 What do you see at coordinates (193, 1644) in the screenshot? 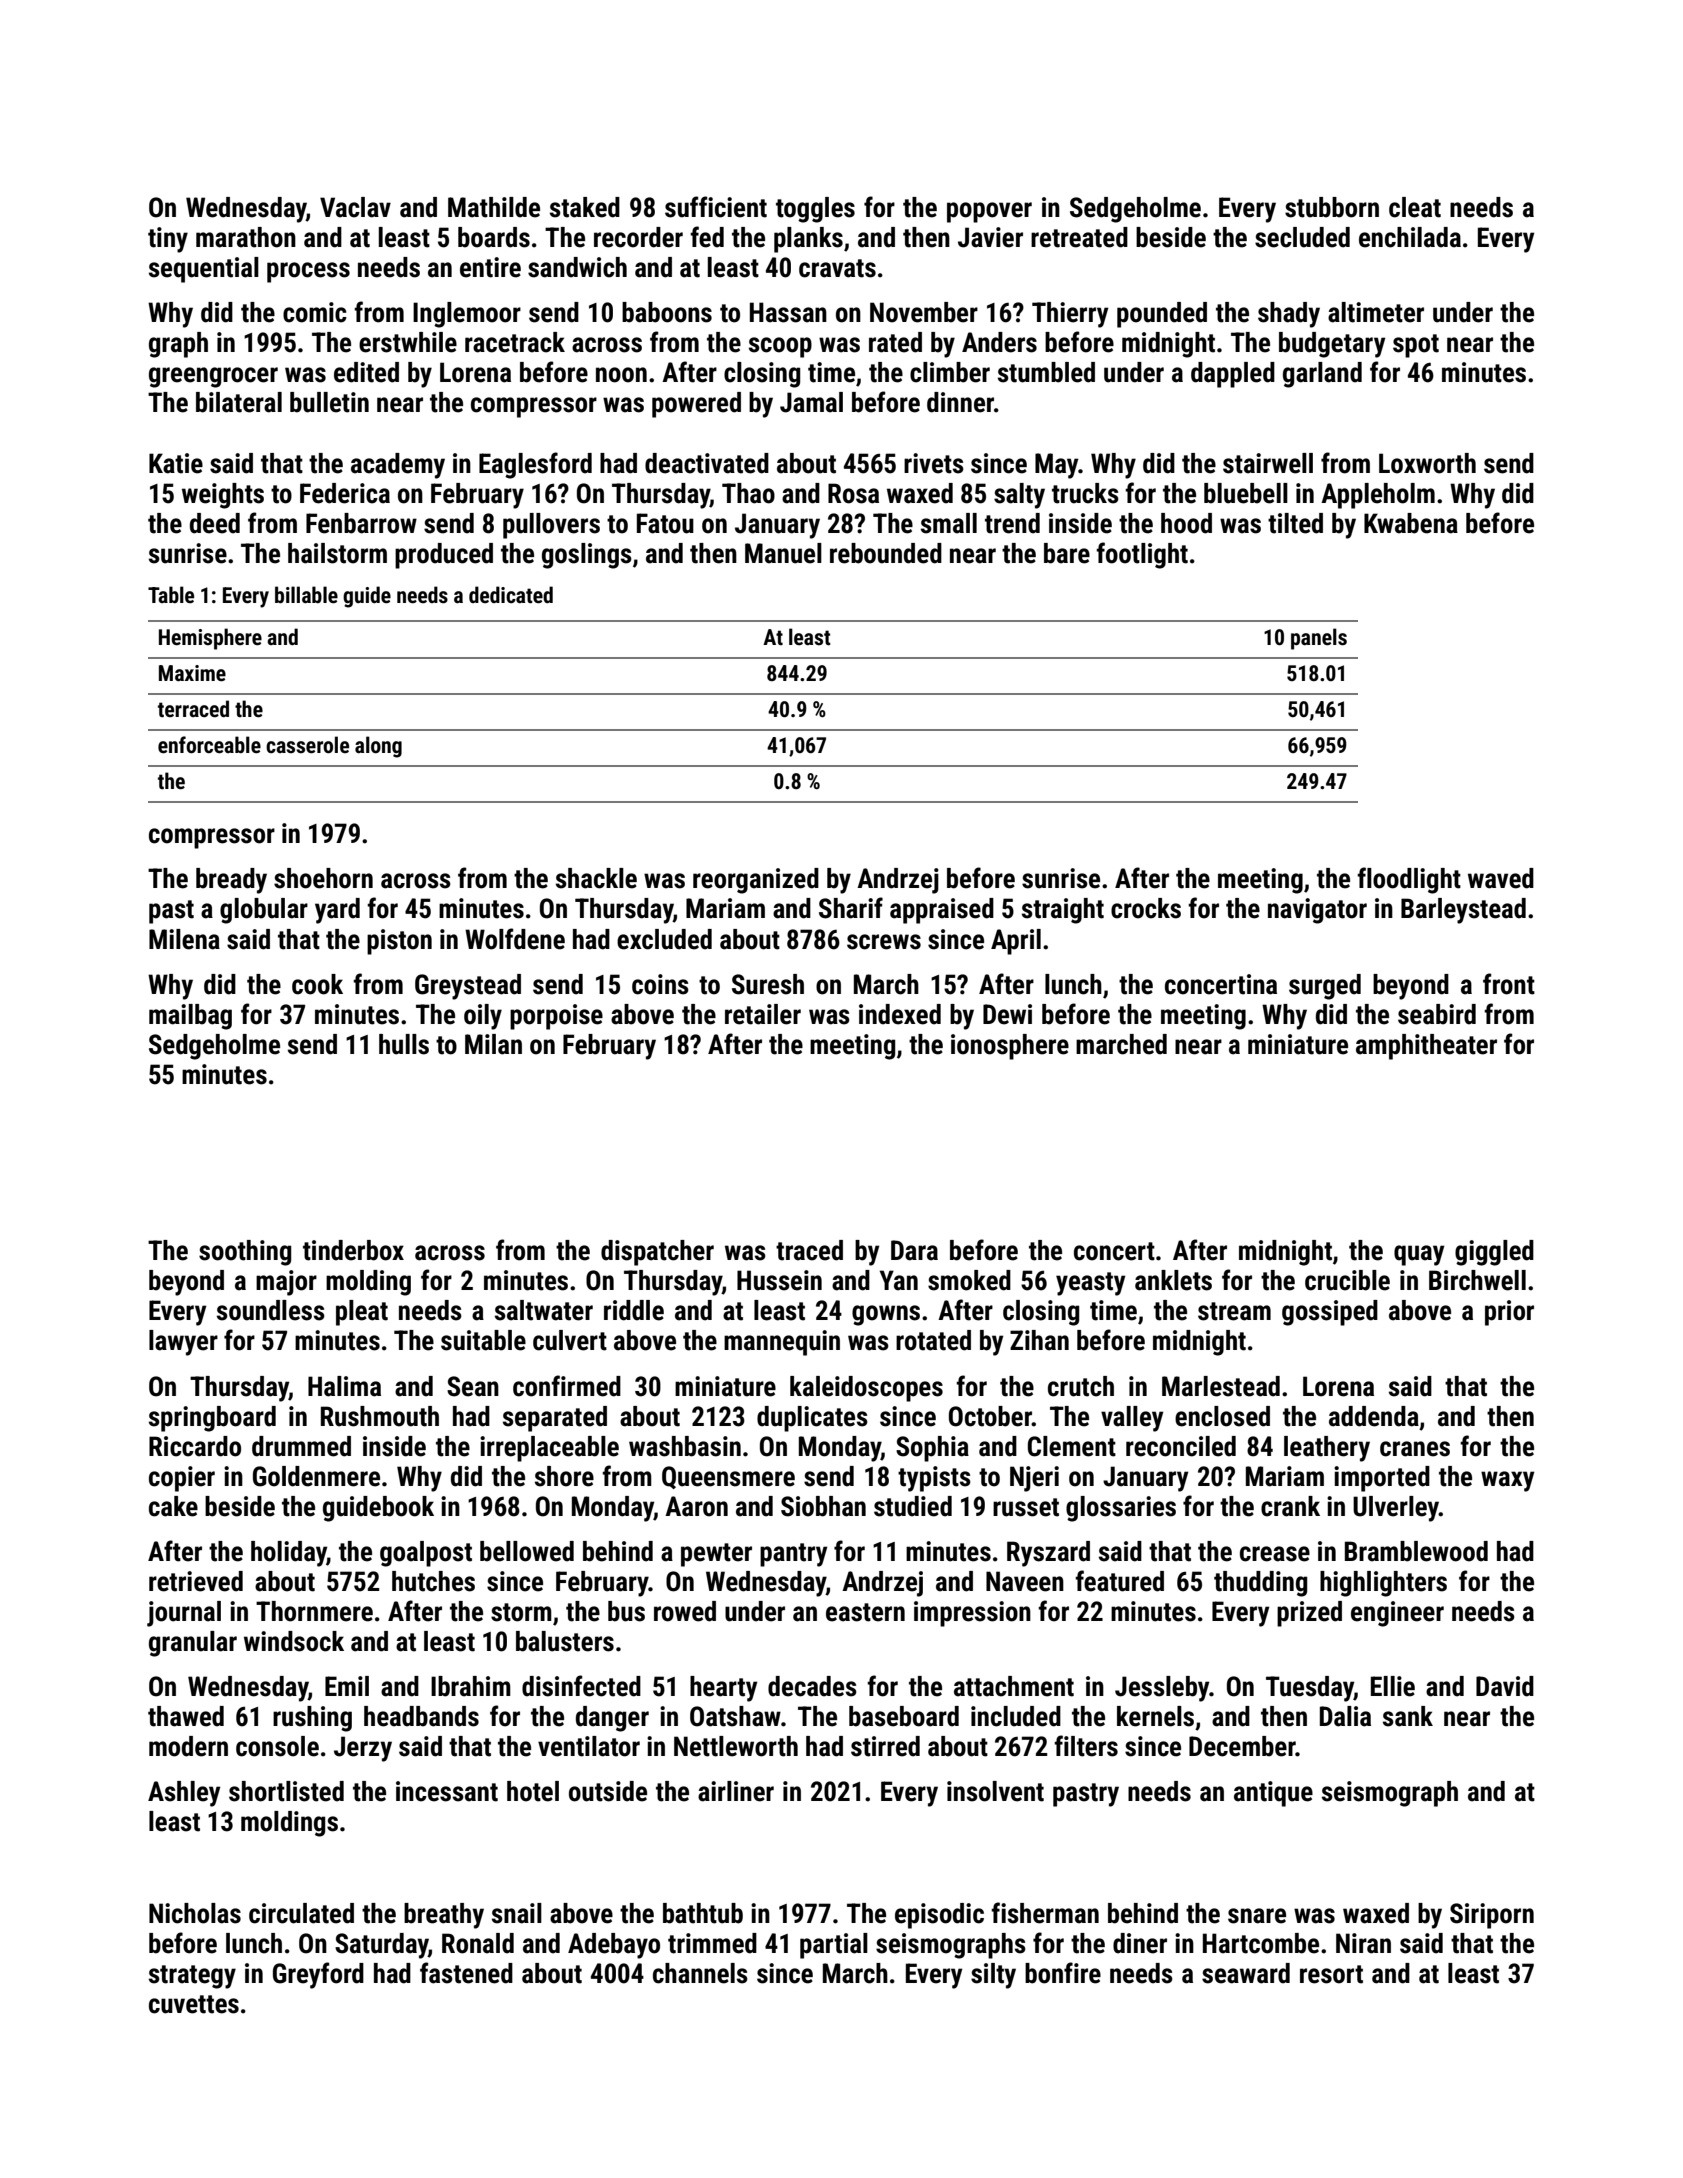
I see `granular` at bounding box center [193, 1644].
